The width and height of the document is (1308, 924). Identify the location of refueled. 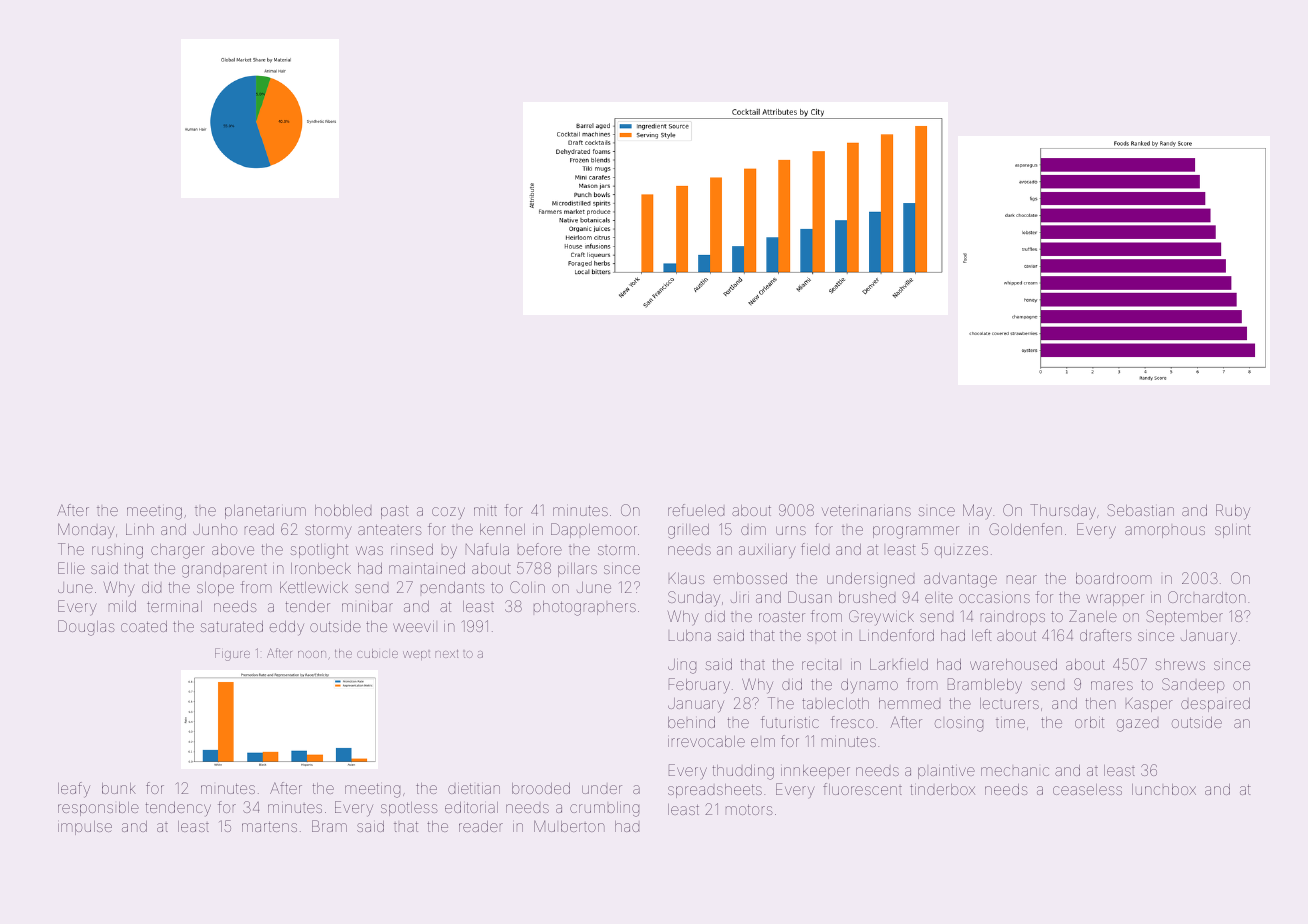
(696, 510).
